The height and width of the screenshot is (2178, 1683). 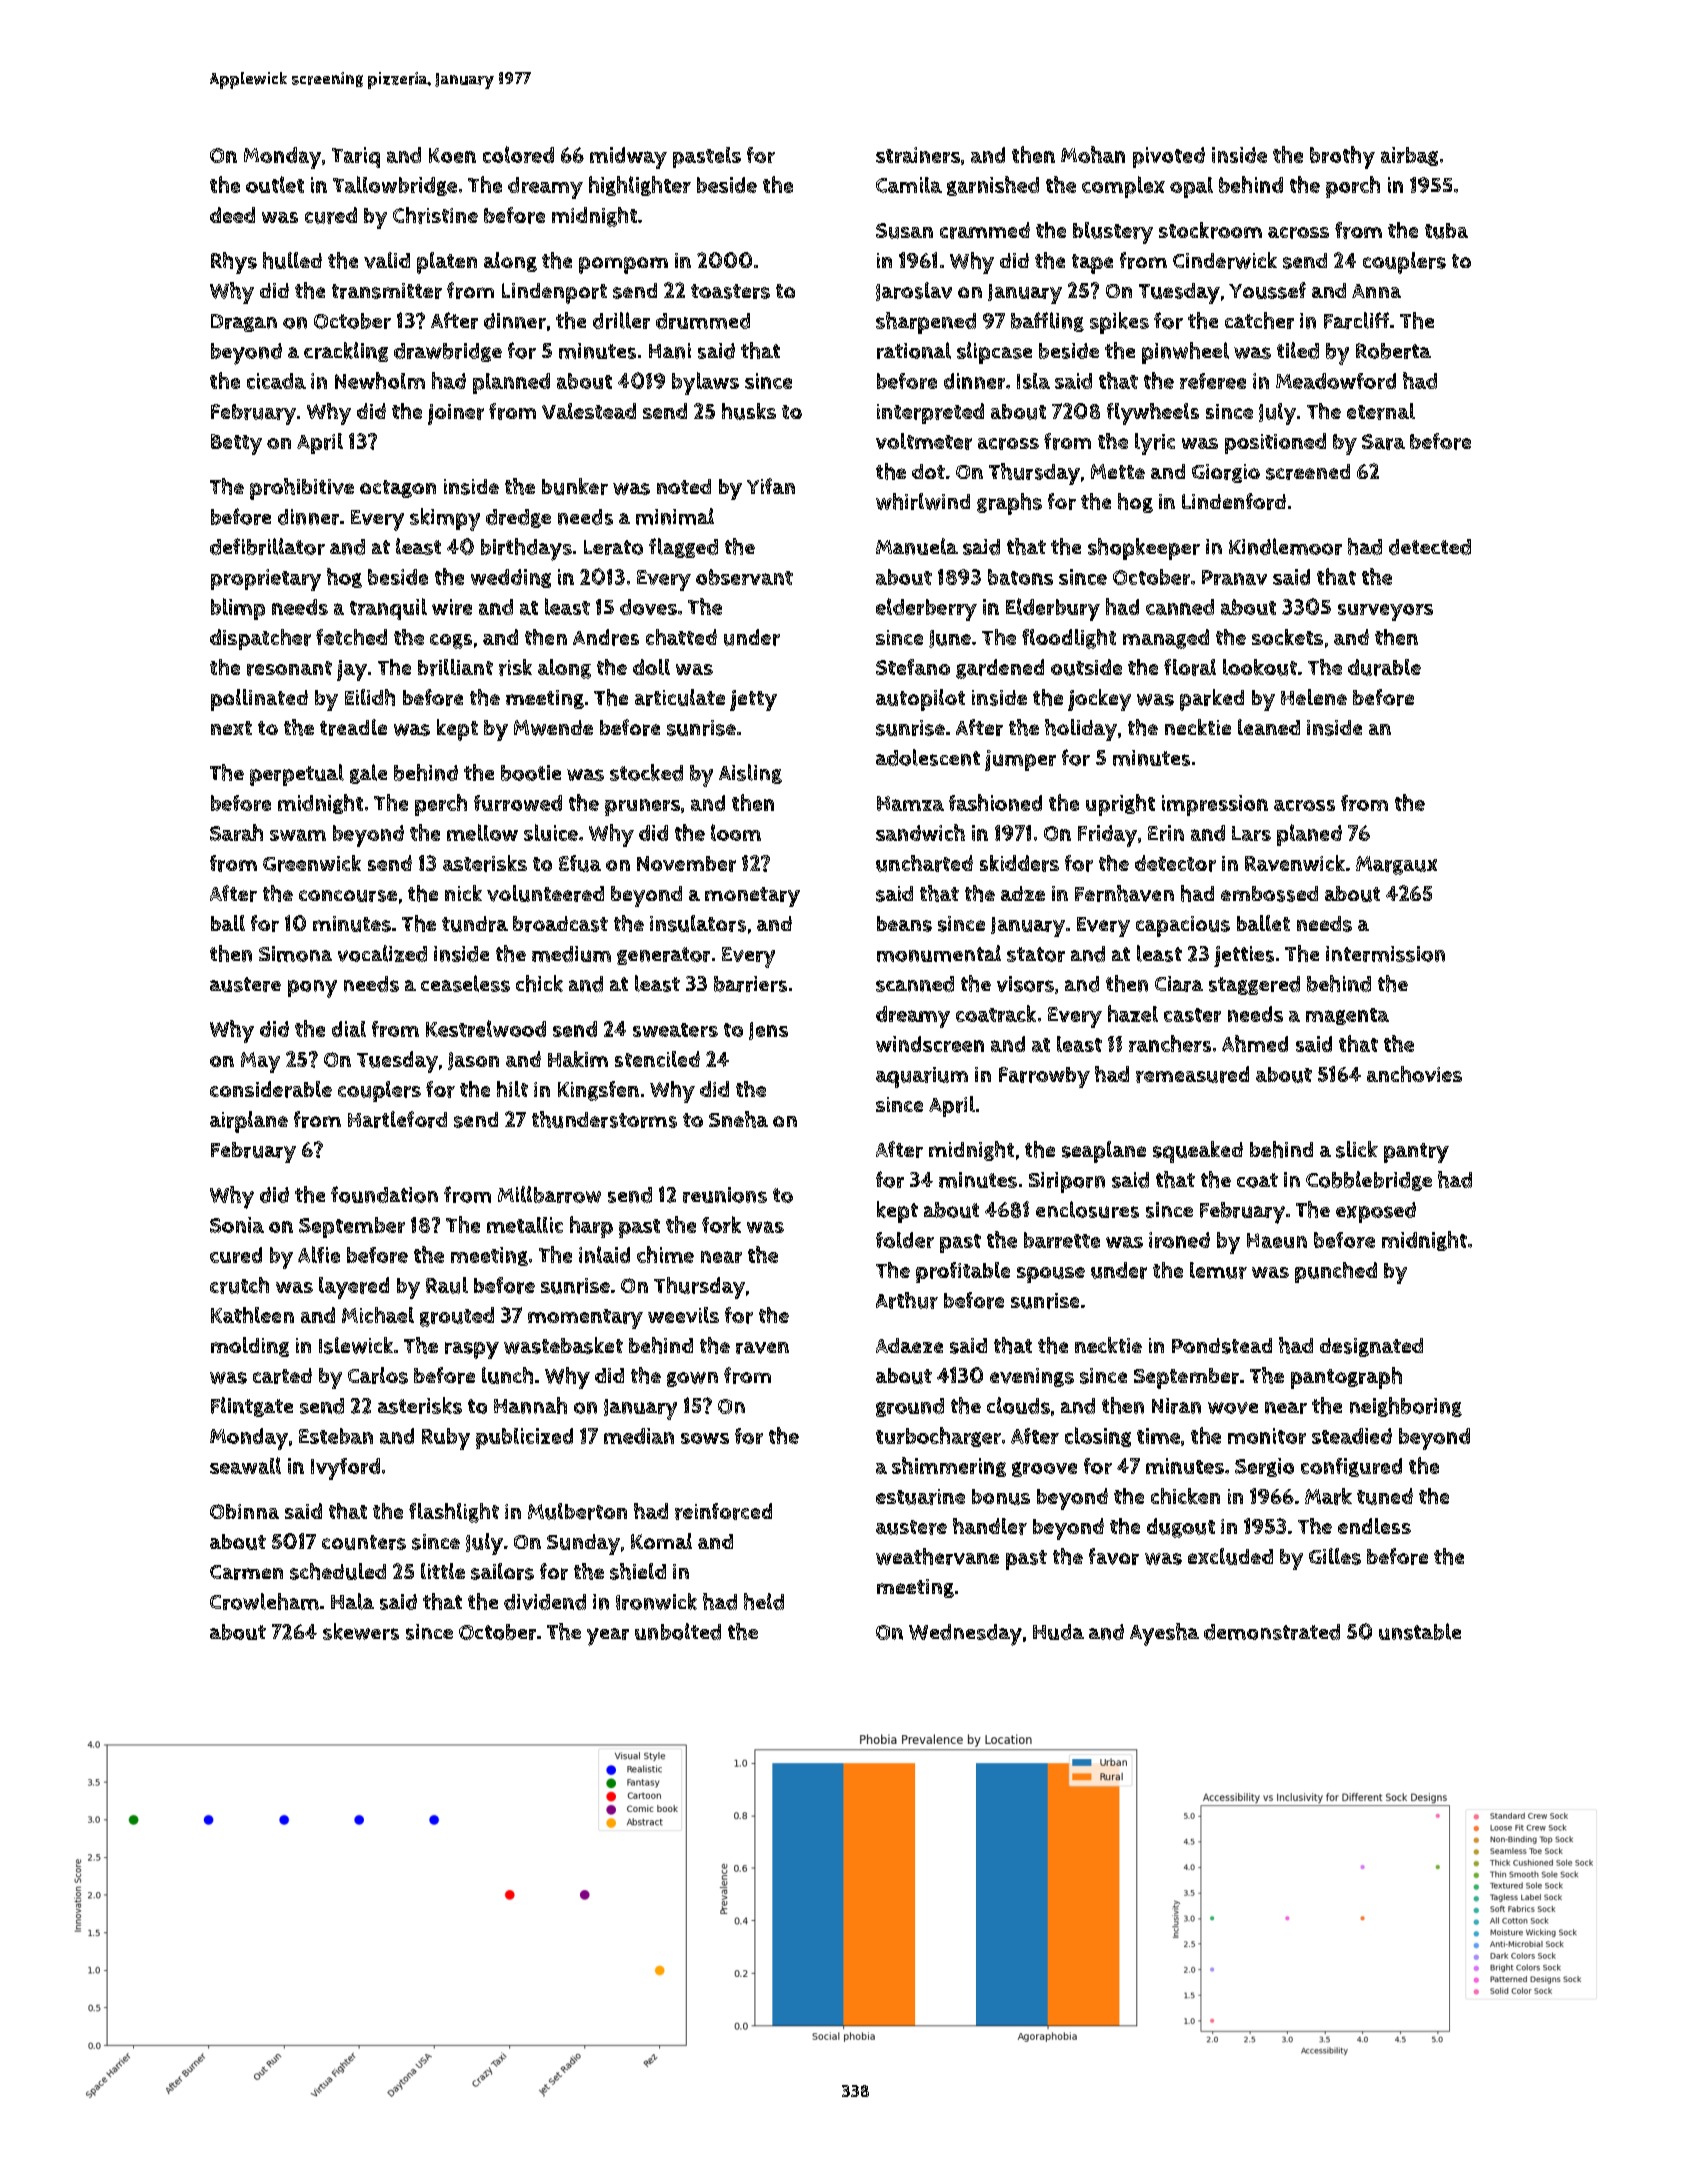 I want to click on insulators, so click(x=698, y=923).
